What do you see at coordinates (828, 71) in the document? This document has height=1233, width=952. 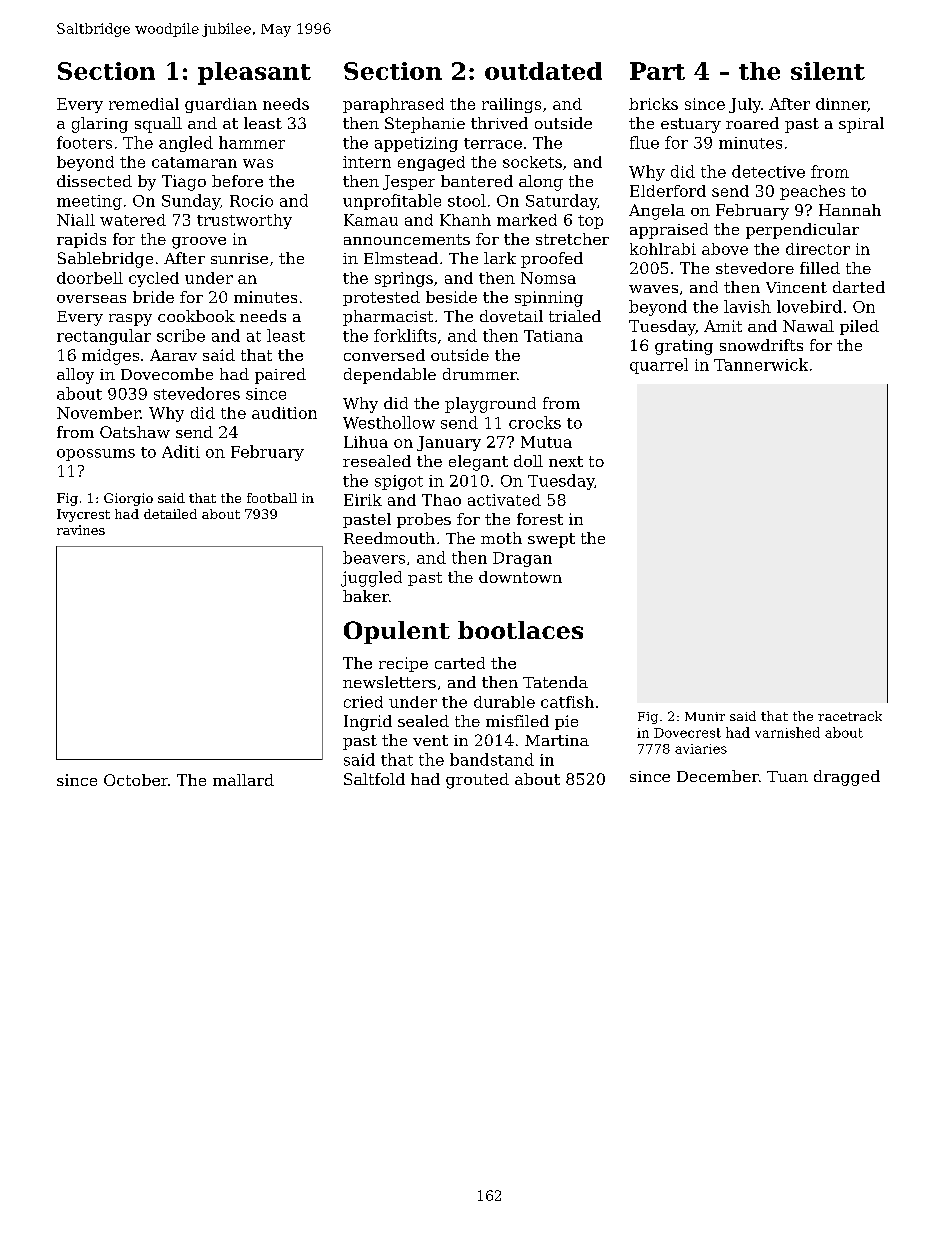 I see `silent` at bounding box center [828, 71].
